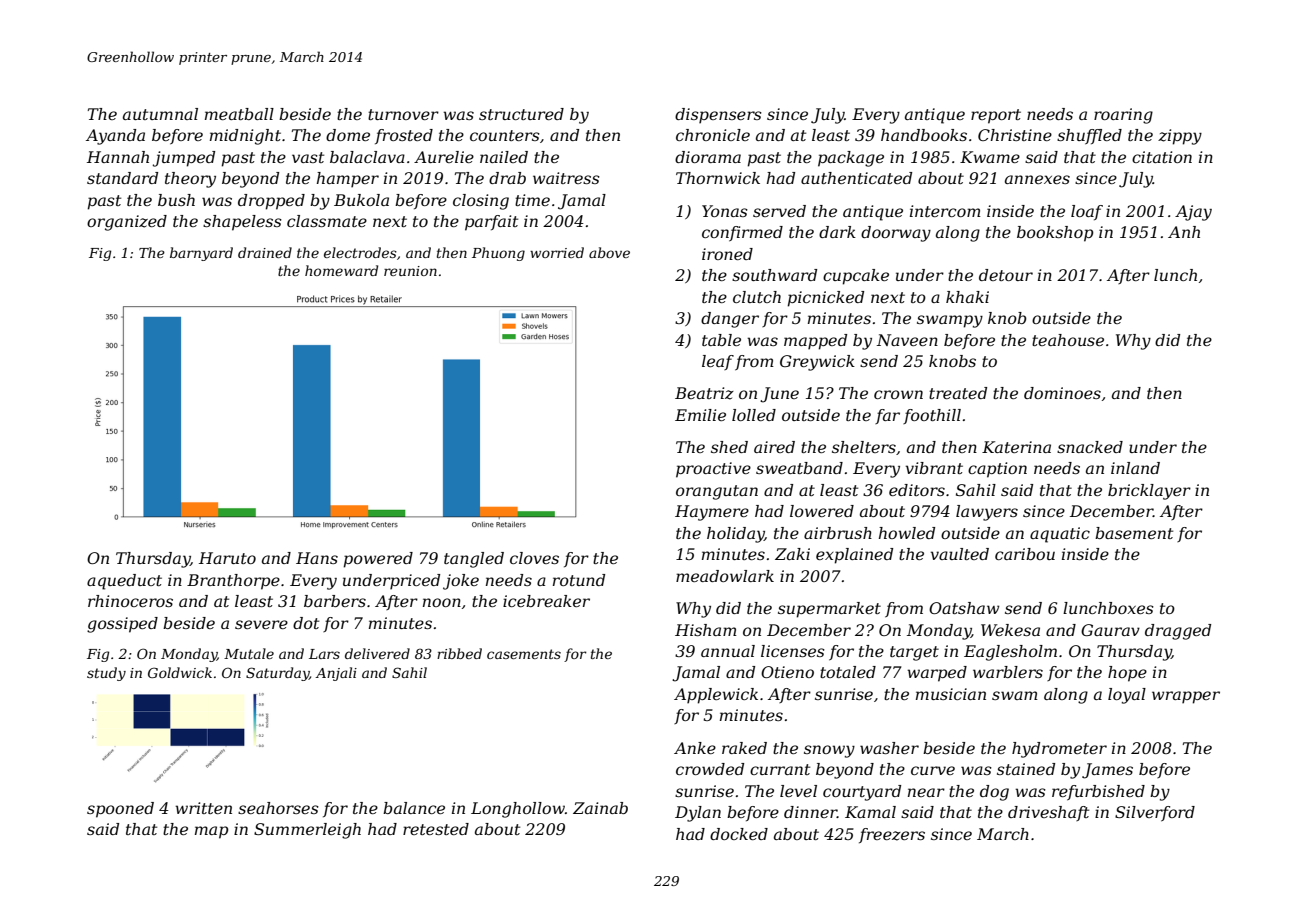 The image size is (1308, 924). Describe the element at coordinates (1068, 340) in the image. I see `teahouse` at that location.
